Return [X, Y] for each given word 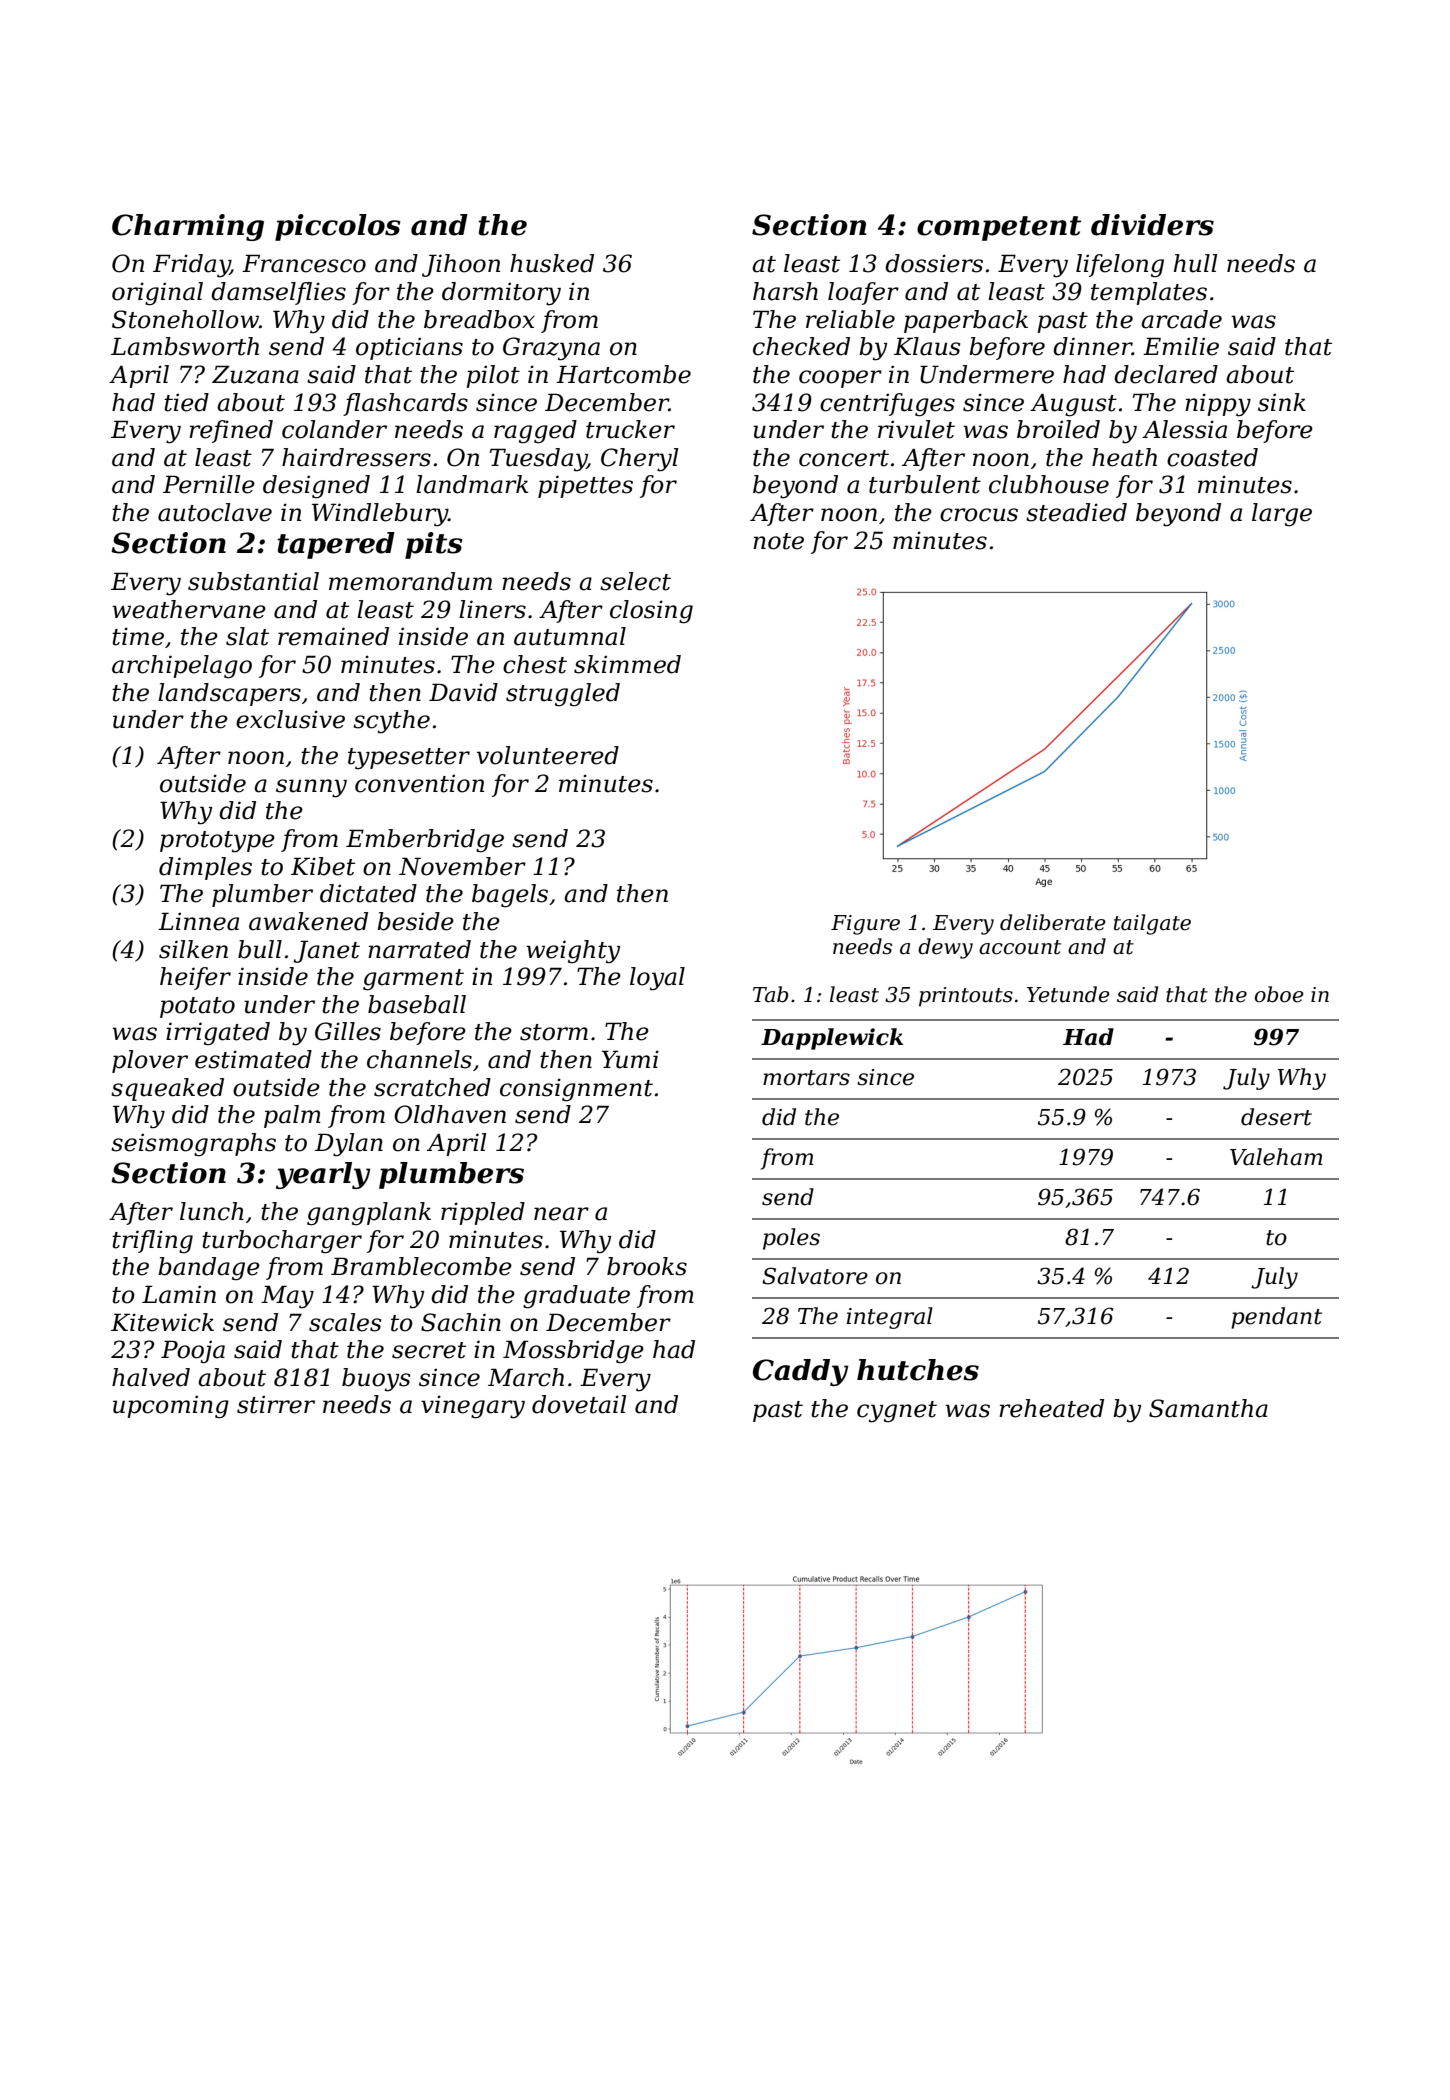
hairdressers [356, 457]
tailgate [1152, 924]
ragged [535, 432]
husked [552, 263]
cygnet [897, 1412]
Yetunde [1068, 994]
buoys [376, 1380]
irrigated [218, 1033]
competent [999, 228]
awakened [308, 921]
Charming [188, 227]
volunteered [548, 755]
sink [1282, 402]
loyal [657, 979]
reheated [1051, 1408]
